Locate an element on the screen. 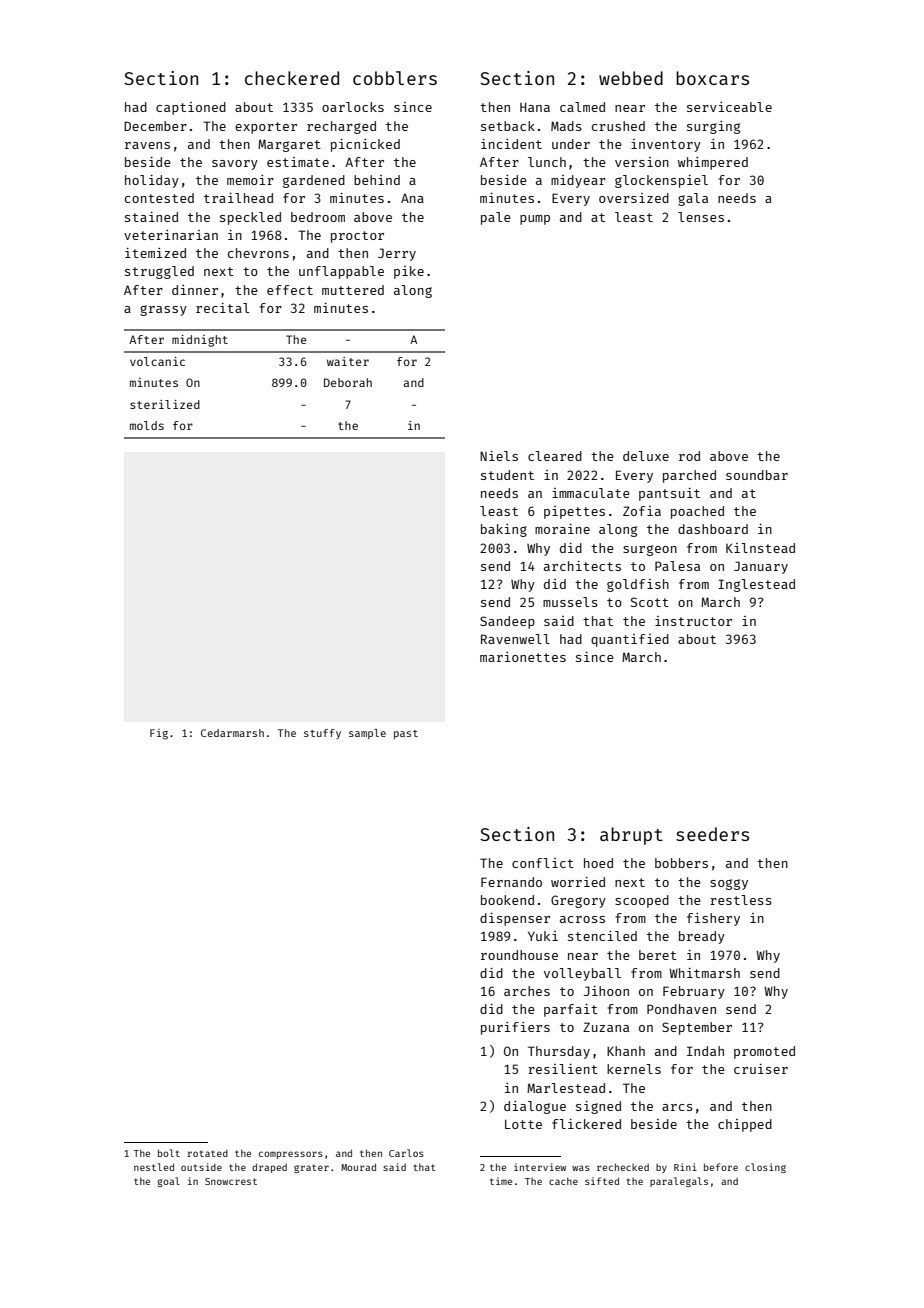 This screenshot has width=924, height=1308. lenses is located at coordinates (701, 217).
